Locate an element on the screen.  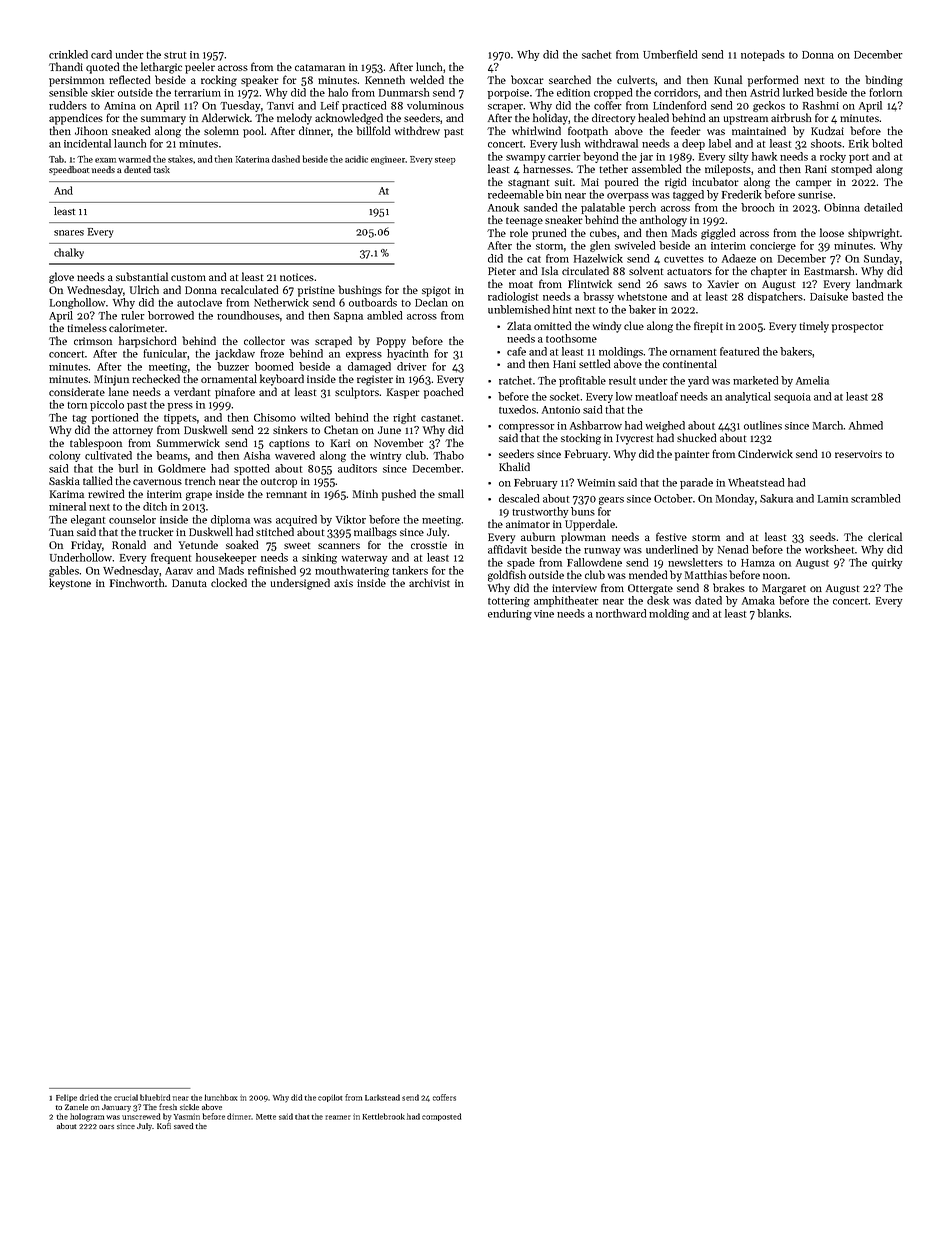
blanks is located at coordinates (773, 613).
